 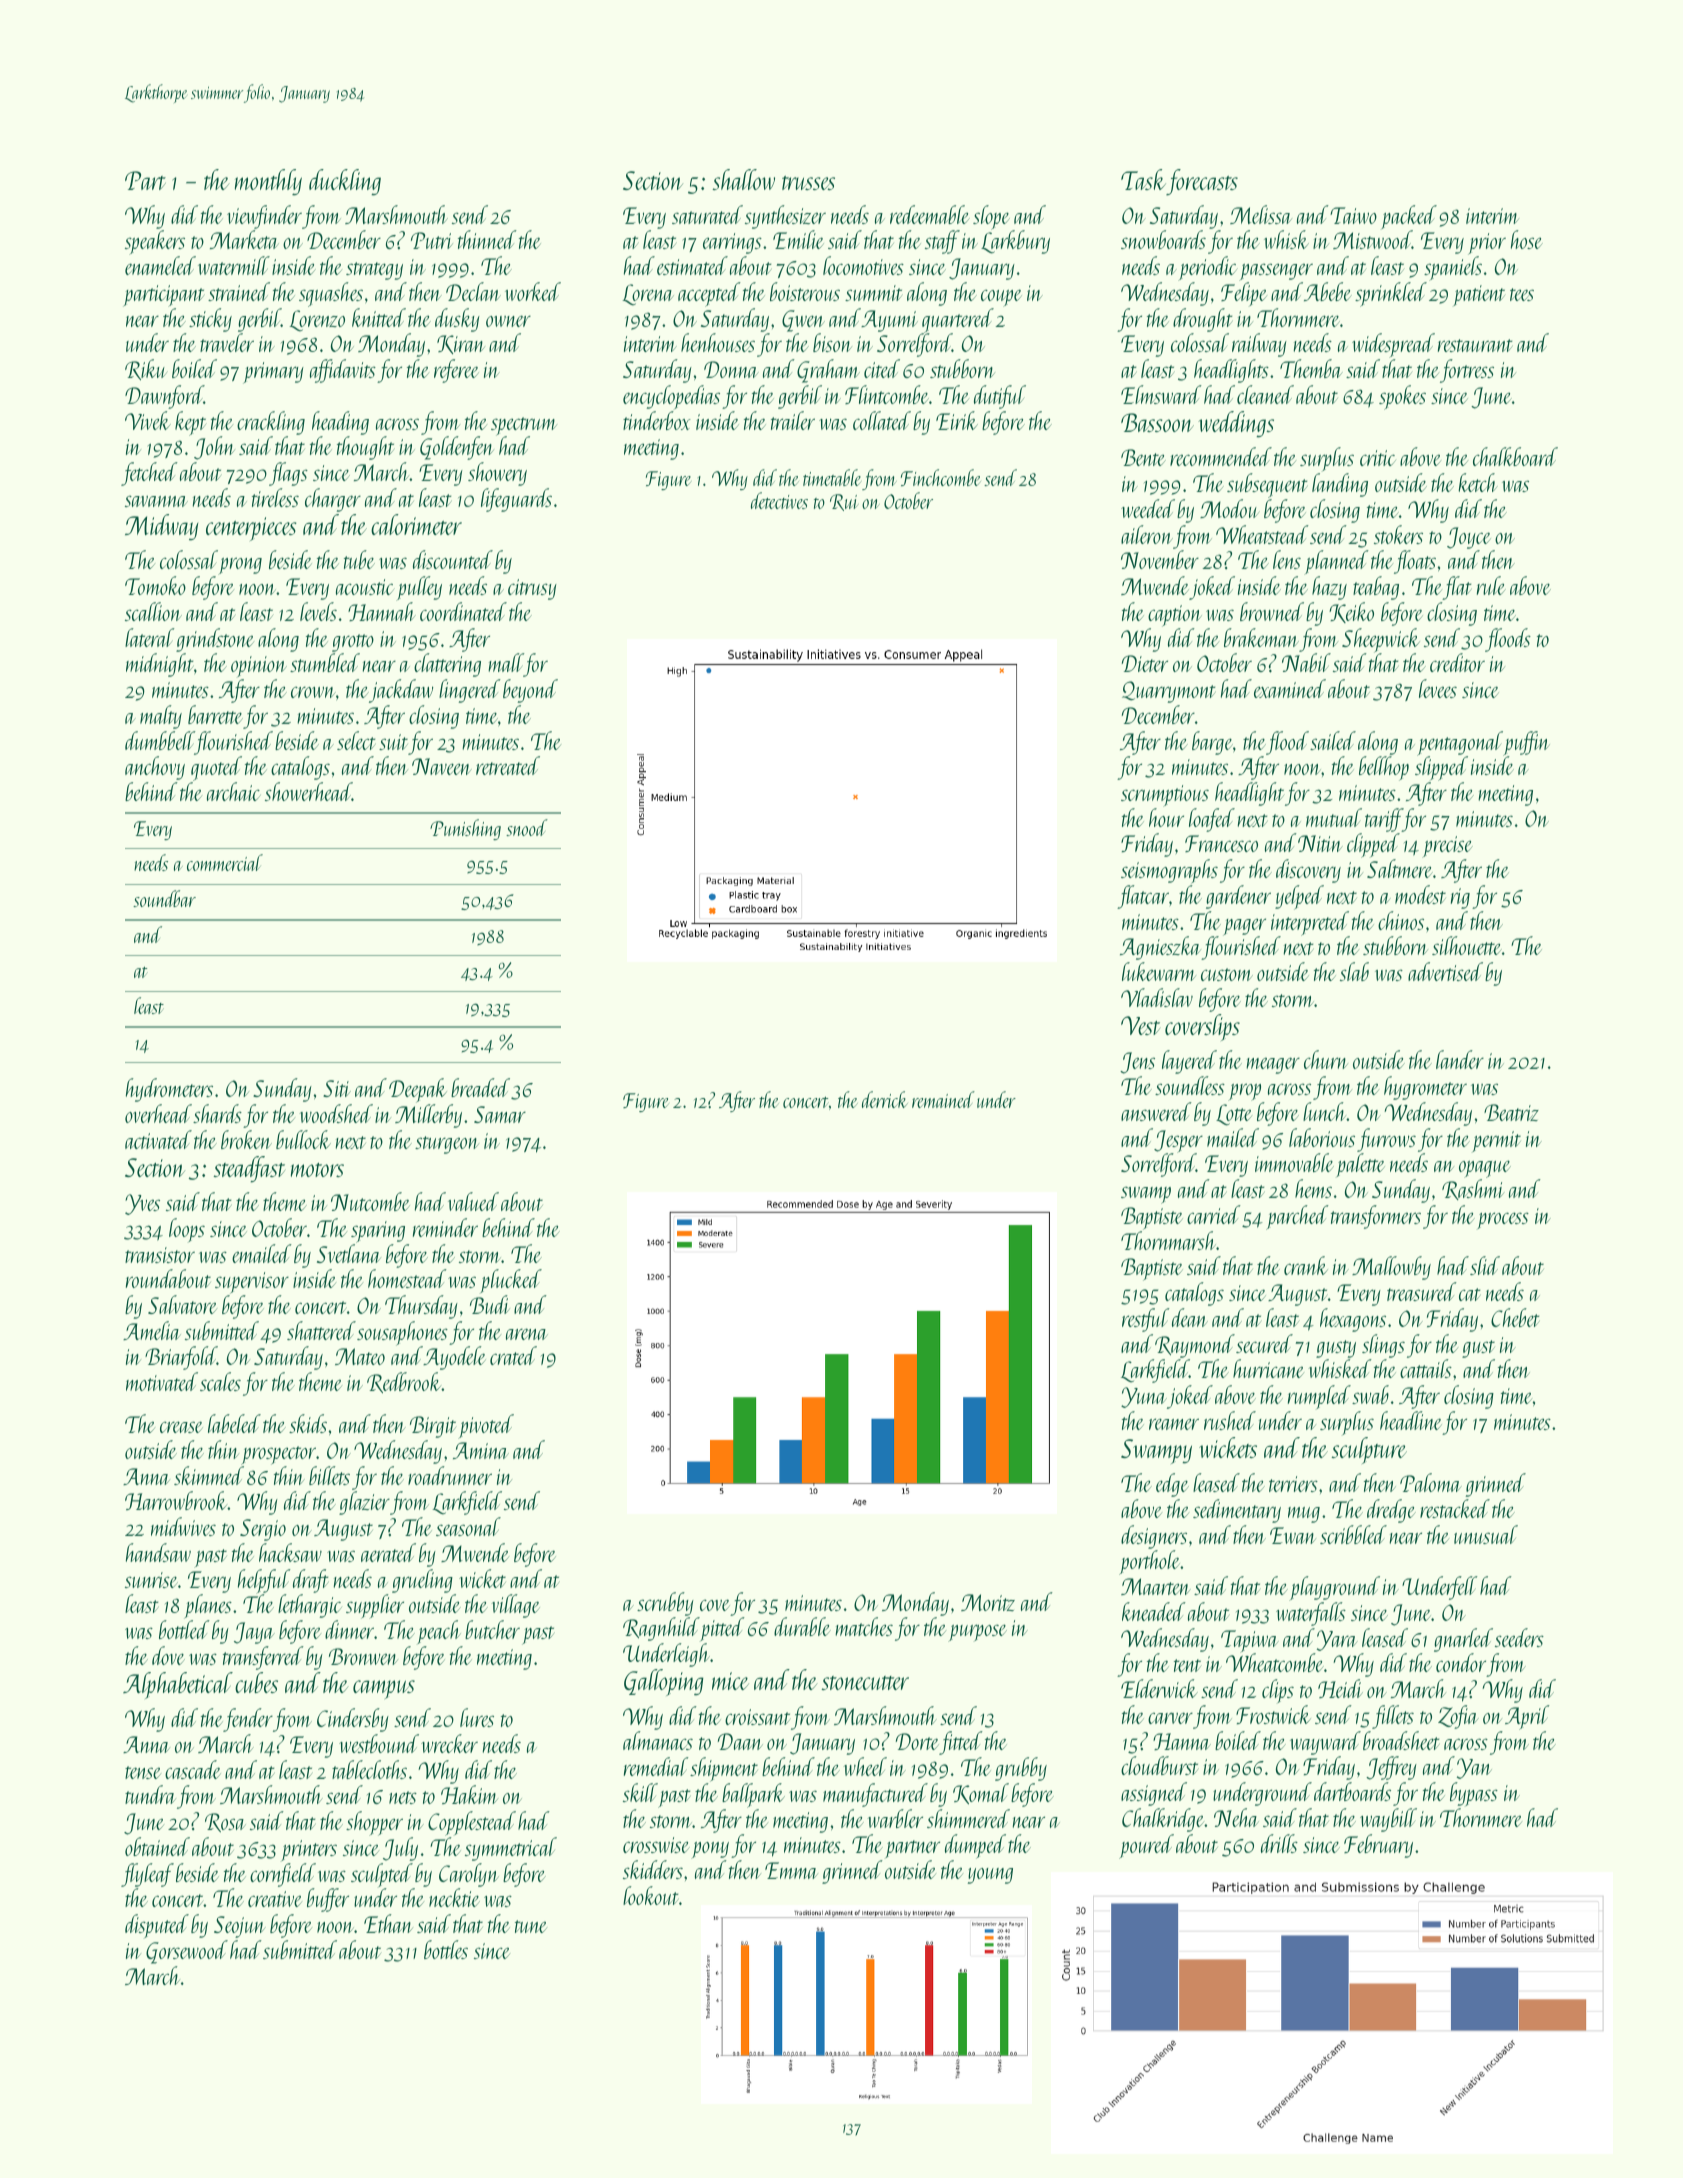 What do you see at coordinates (532, 589) in the image?
I see `citrusy` at bounding box center [532, 589].
